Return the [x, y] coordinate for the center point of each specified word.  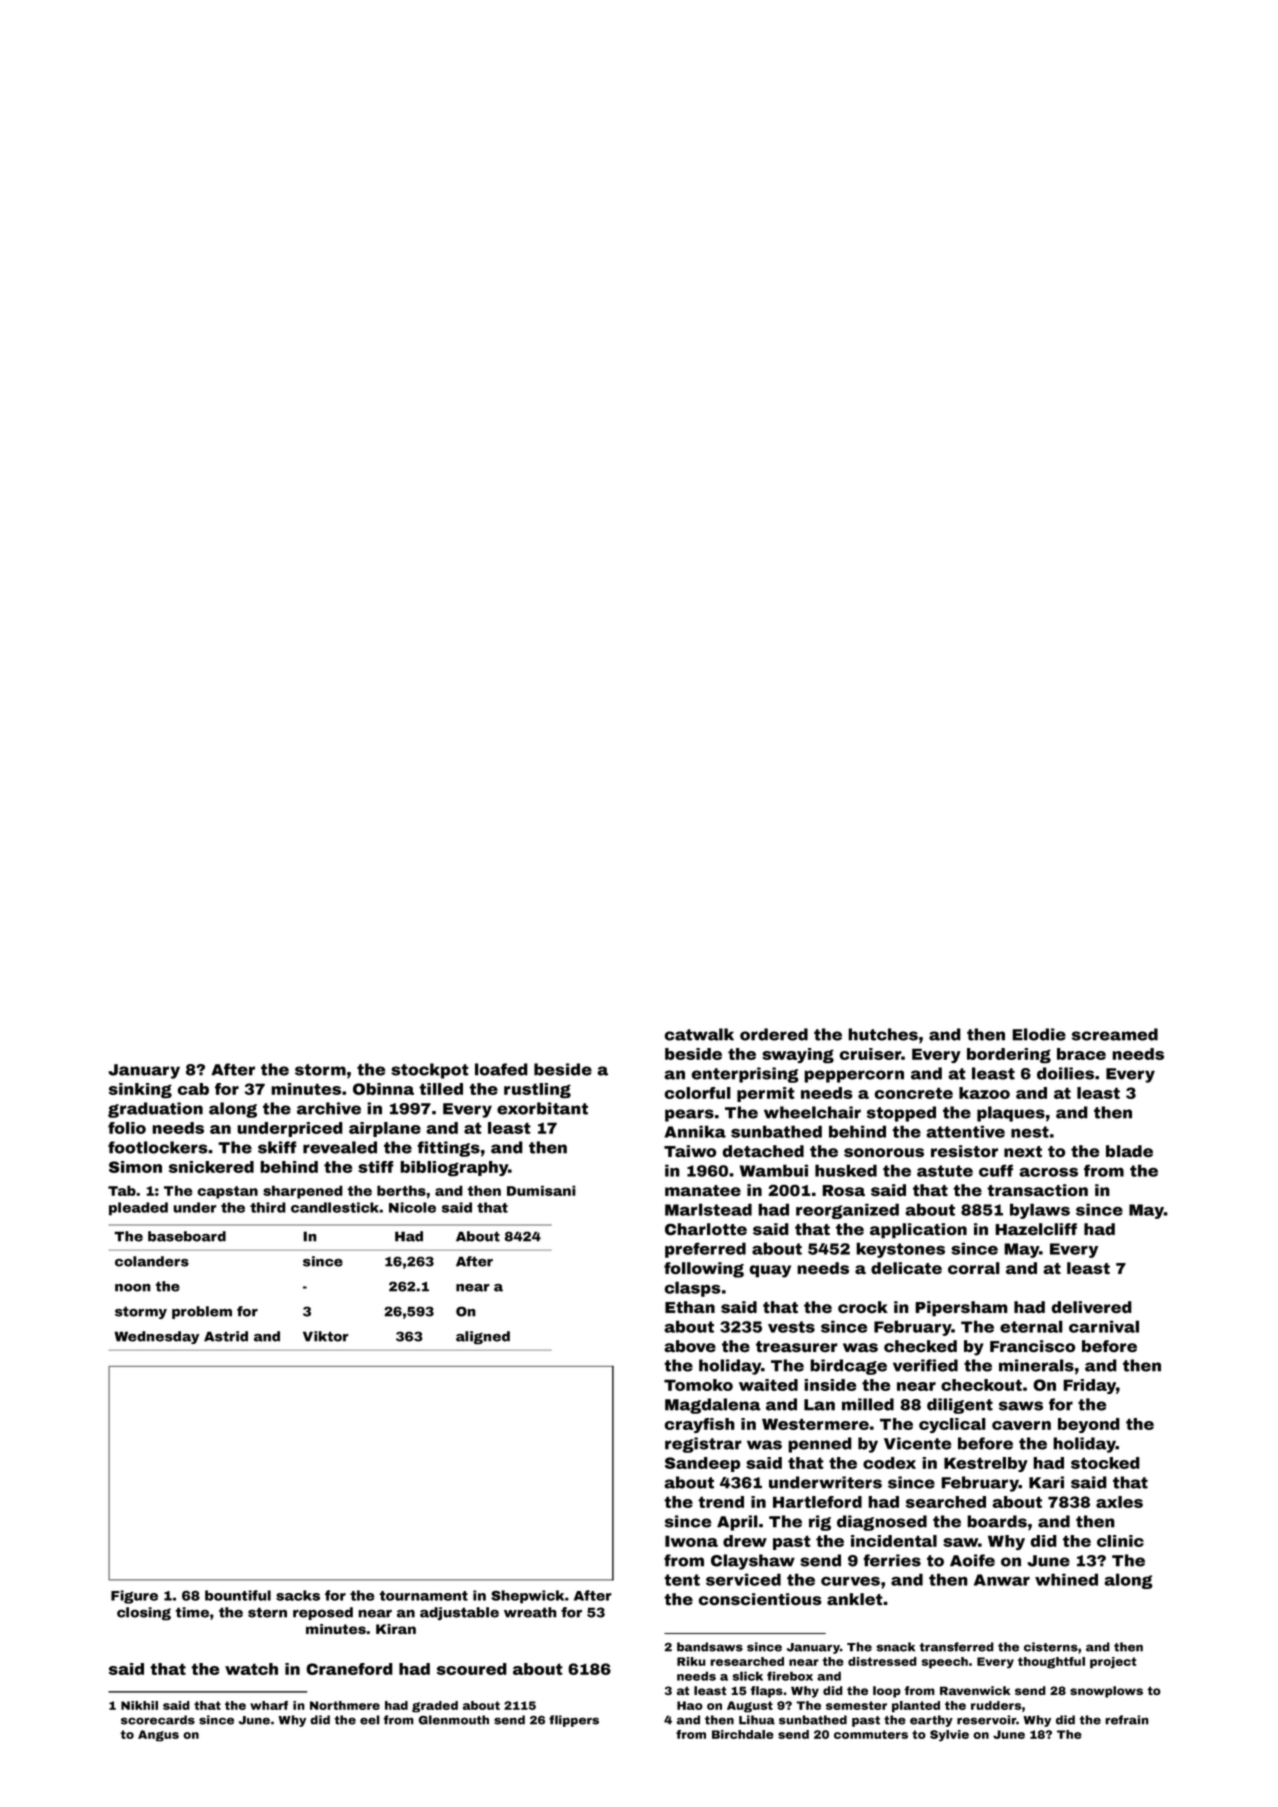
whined [1066, 1579]
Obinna [383, 1089]
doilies [1065, 1073]
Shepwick [527, 1597]
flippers [574, 1721]
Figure [134, 1597]
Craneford [349, 1669]
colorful [697, 1093]
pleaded [138, 1209]
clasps [692, 1289]
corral [974, 1268]
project [1113, 1663]
